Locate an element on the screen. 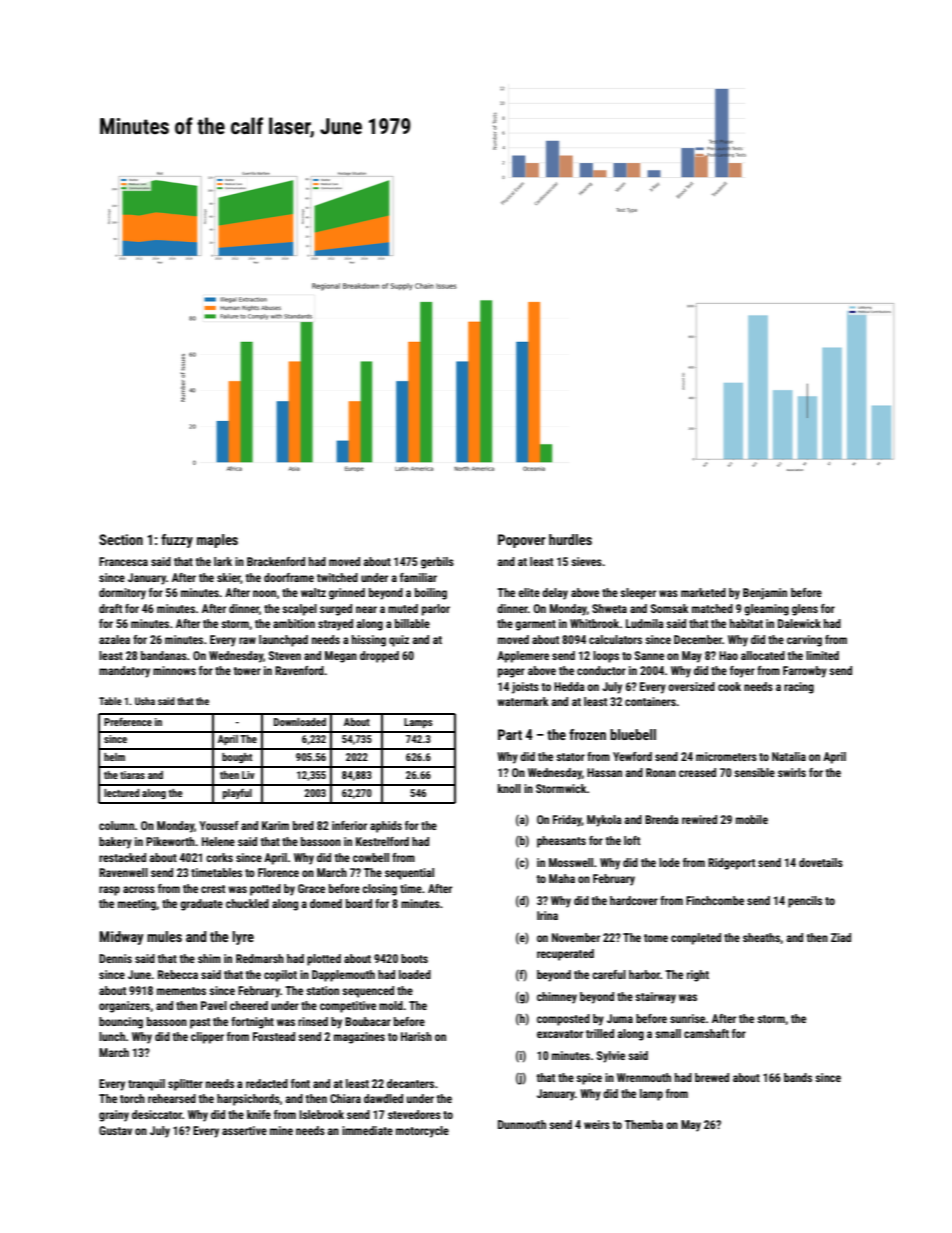 Image resolution: width=952 pixels, height=1233 pixels. watermark is located at coordinates (523, 701).
